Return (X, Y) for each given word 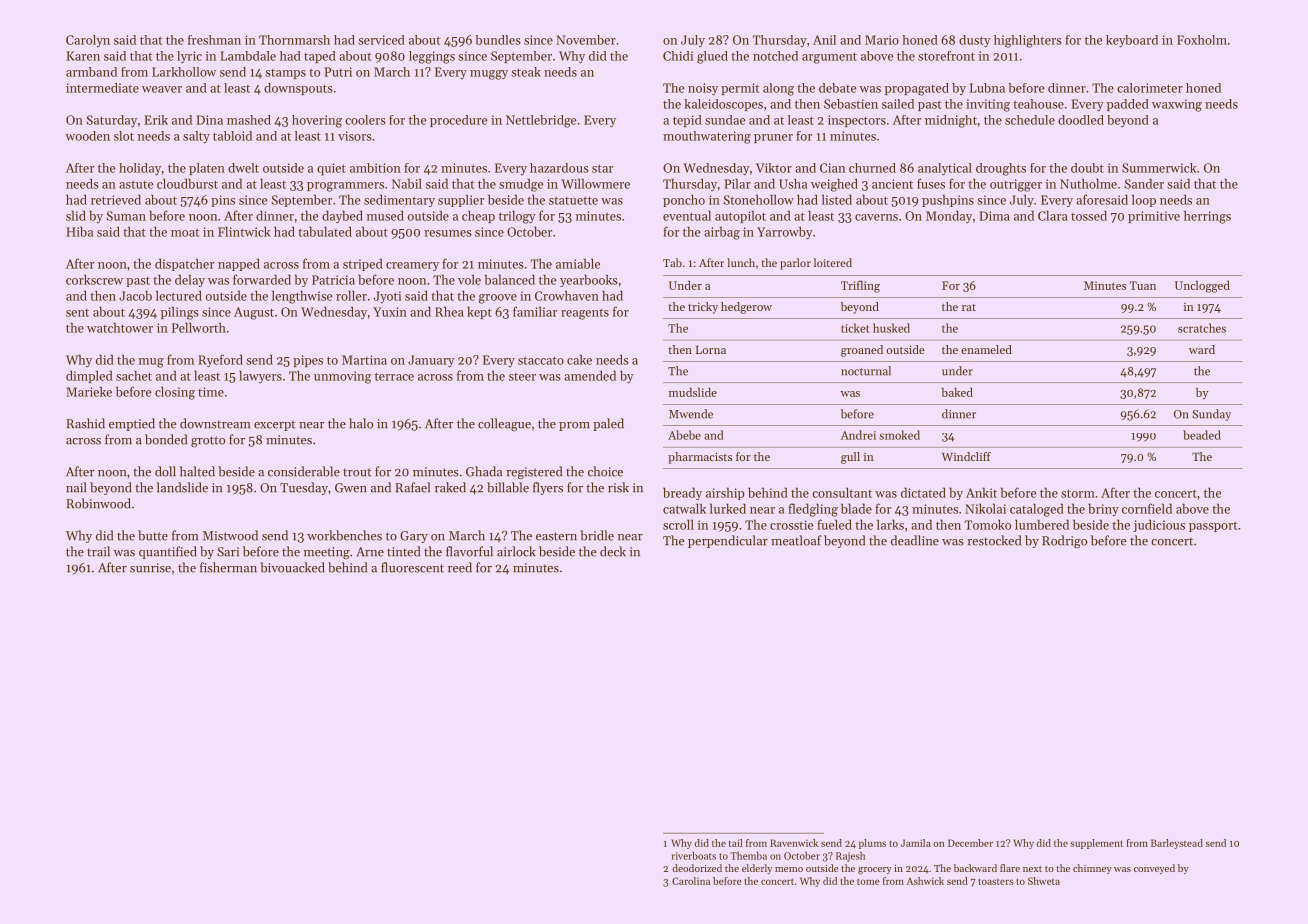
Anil (824, 40)
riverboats (693, 856)
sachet (134, 375)
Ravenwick (794, 843)
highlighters (1028, 41)
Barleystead (1177, 844)
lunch (741, 262)
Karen (83, 56)
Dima (994, 216)
